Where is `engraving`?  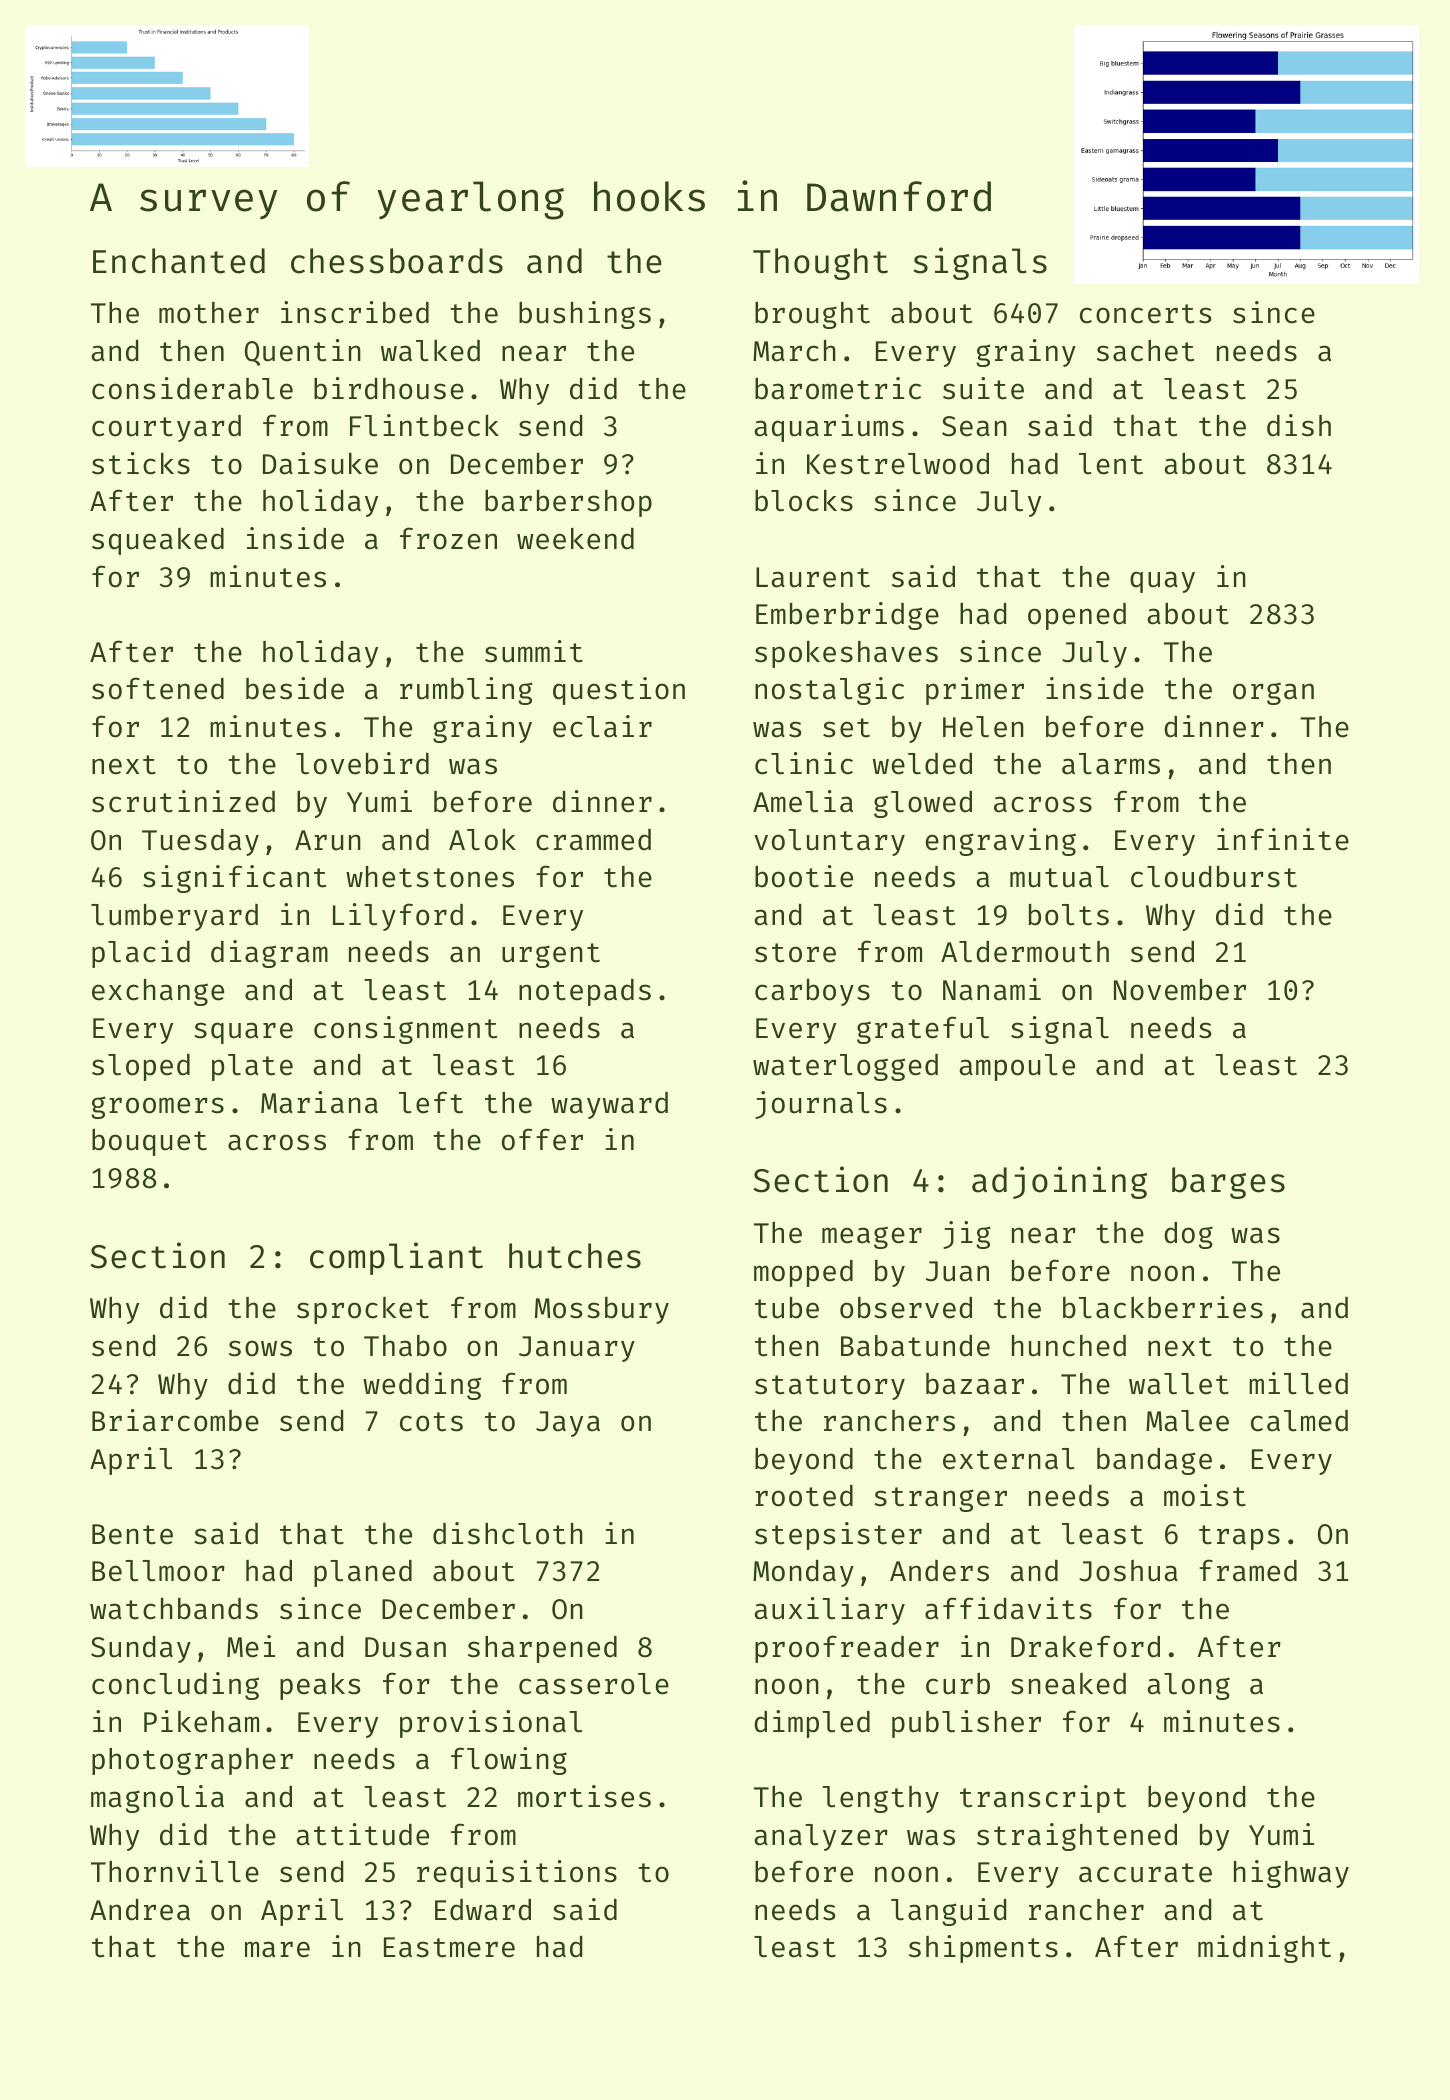 engraving is located at coordinates (1001, 842).
